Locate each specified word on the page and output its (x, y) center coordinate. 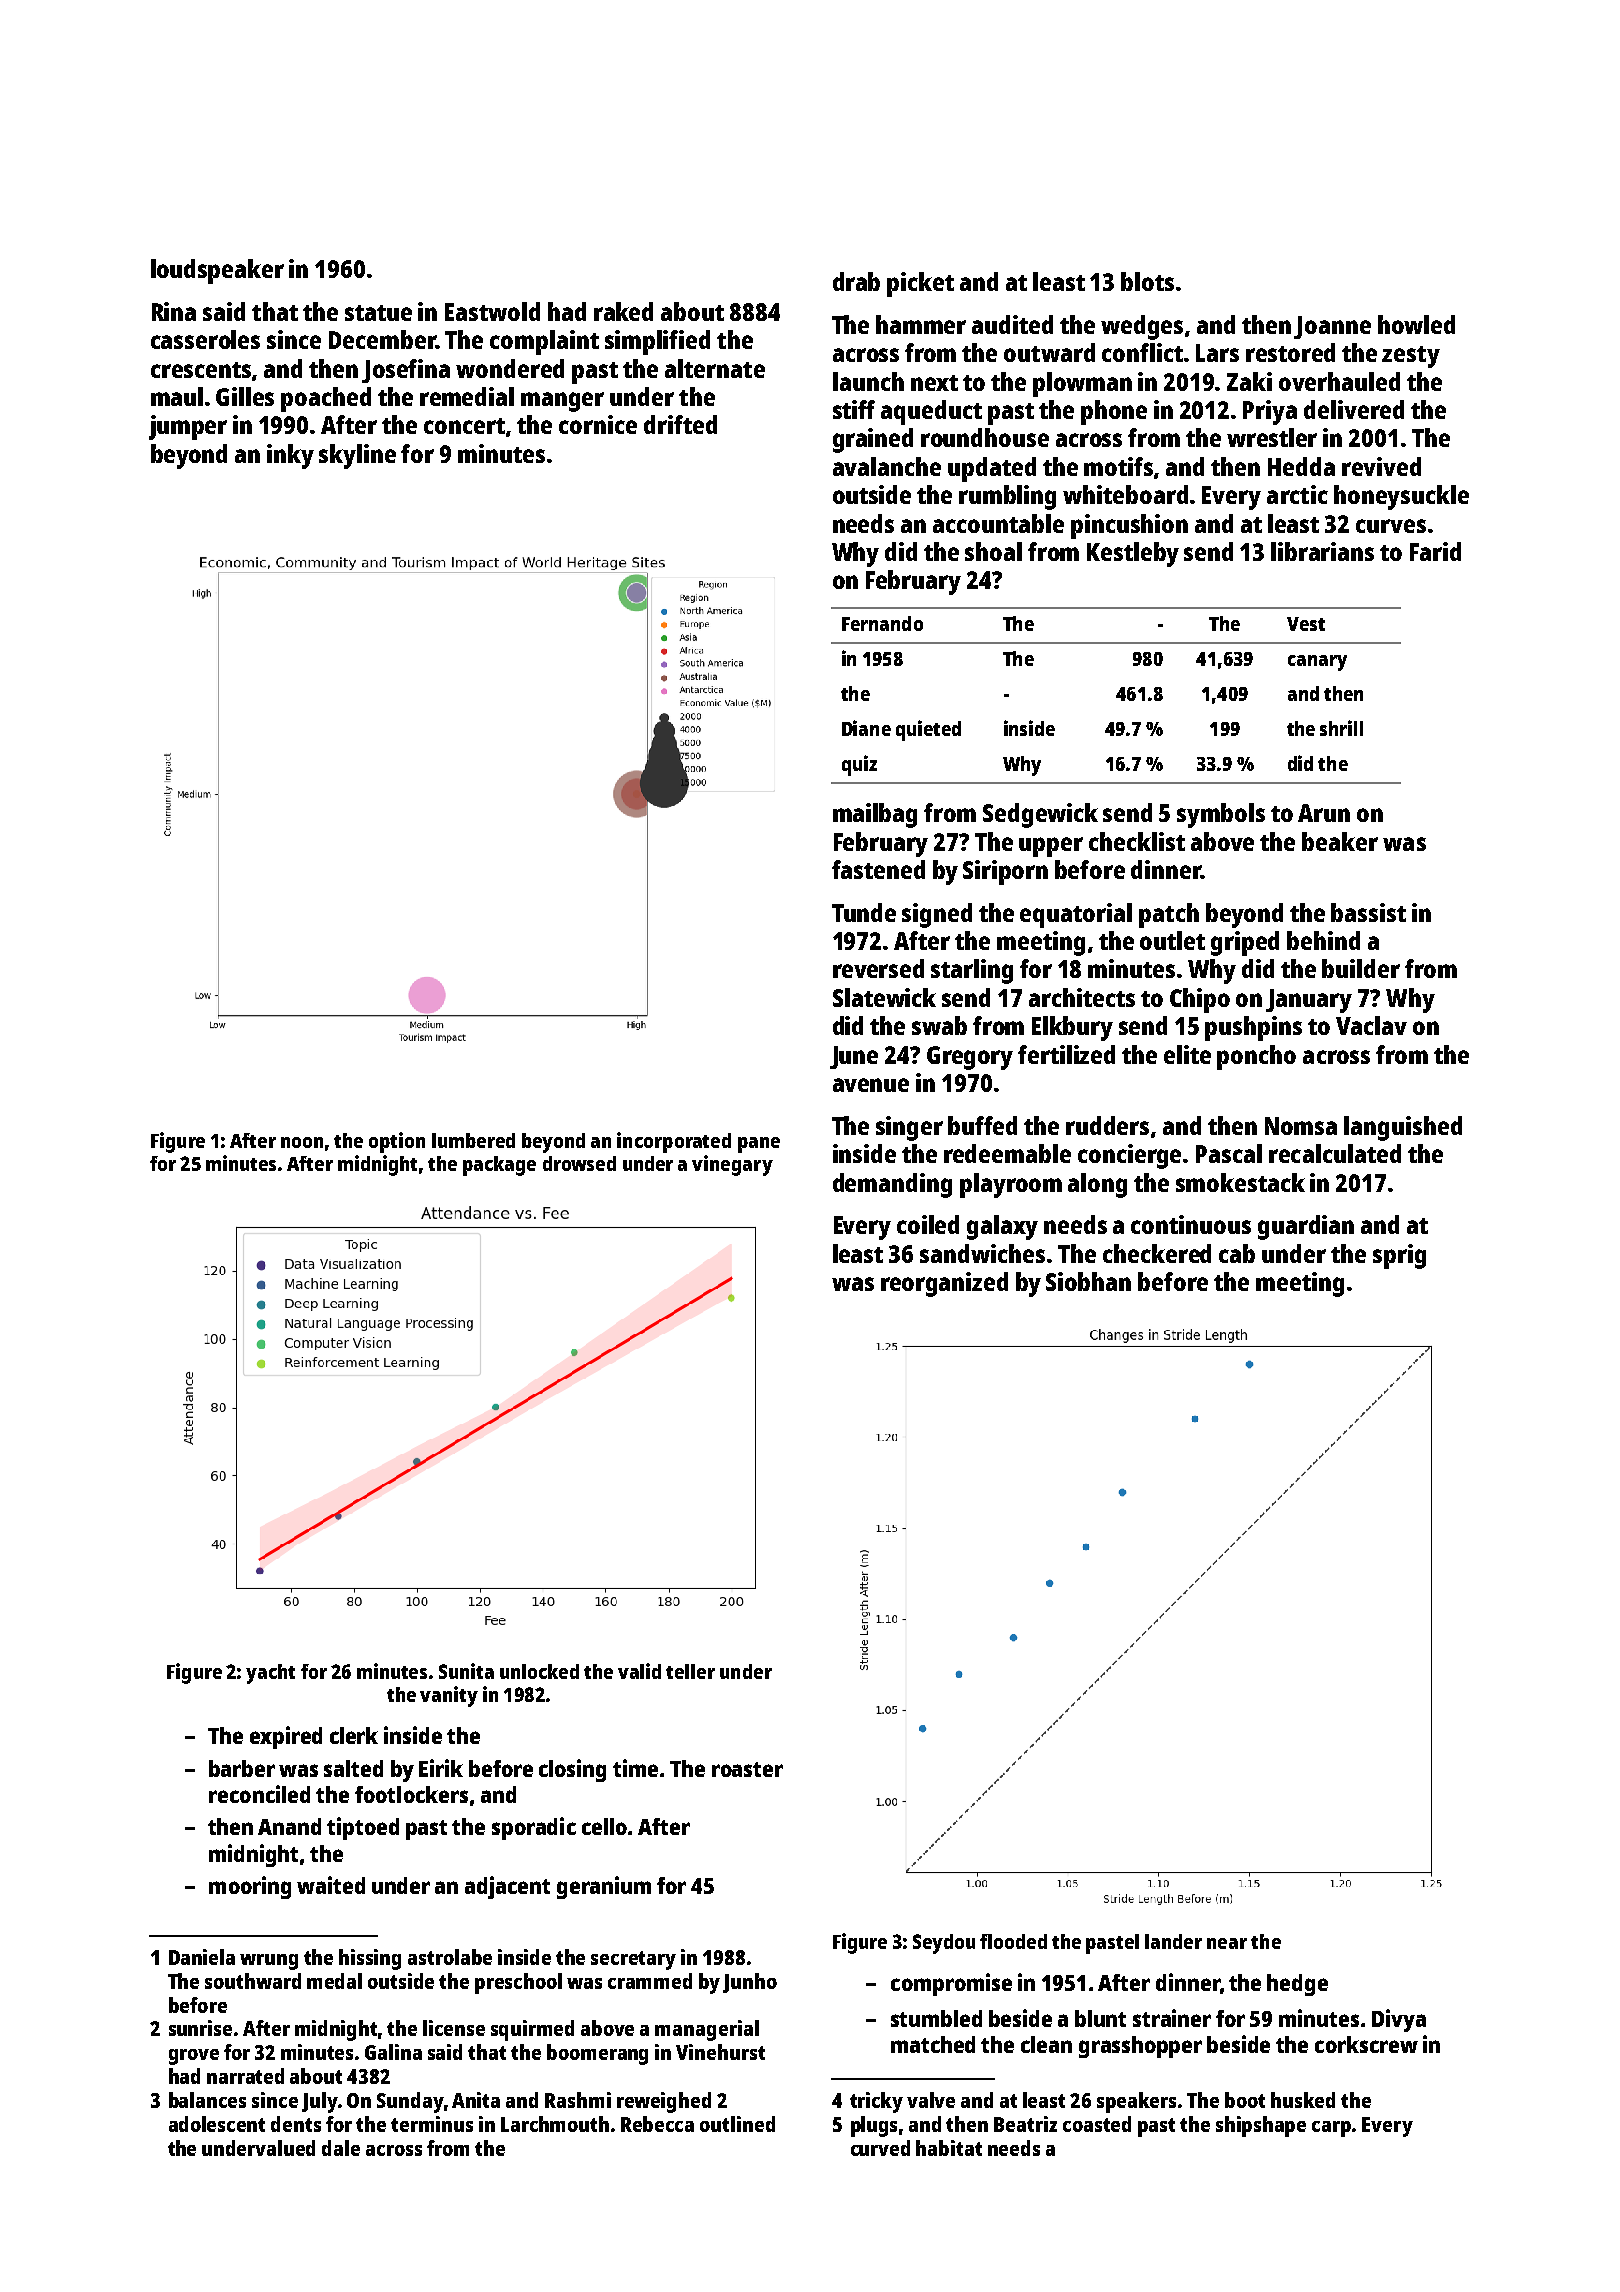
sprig (1399, 1256)
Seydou (944, 1944)
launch (868, 381)
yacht (270, 1674)
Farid (1435, 551)
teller (690, 1671)
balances (207, 2100)
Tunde (864, 912)
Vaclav (1371, 1025)
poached (326, 399)
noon (302, 1142)
